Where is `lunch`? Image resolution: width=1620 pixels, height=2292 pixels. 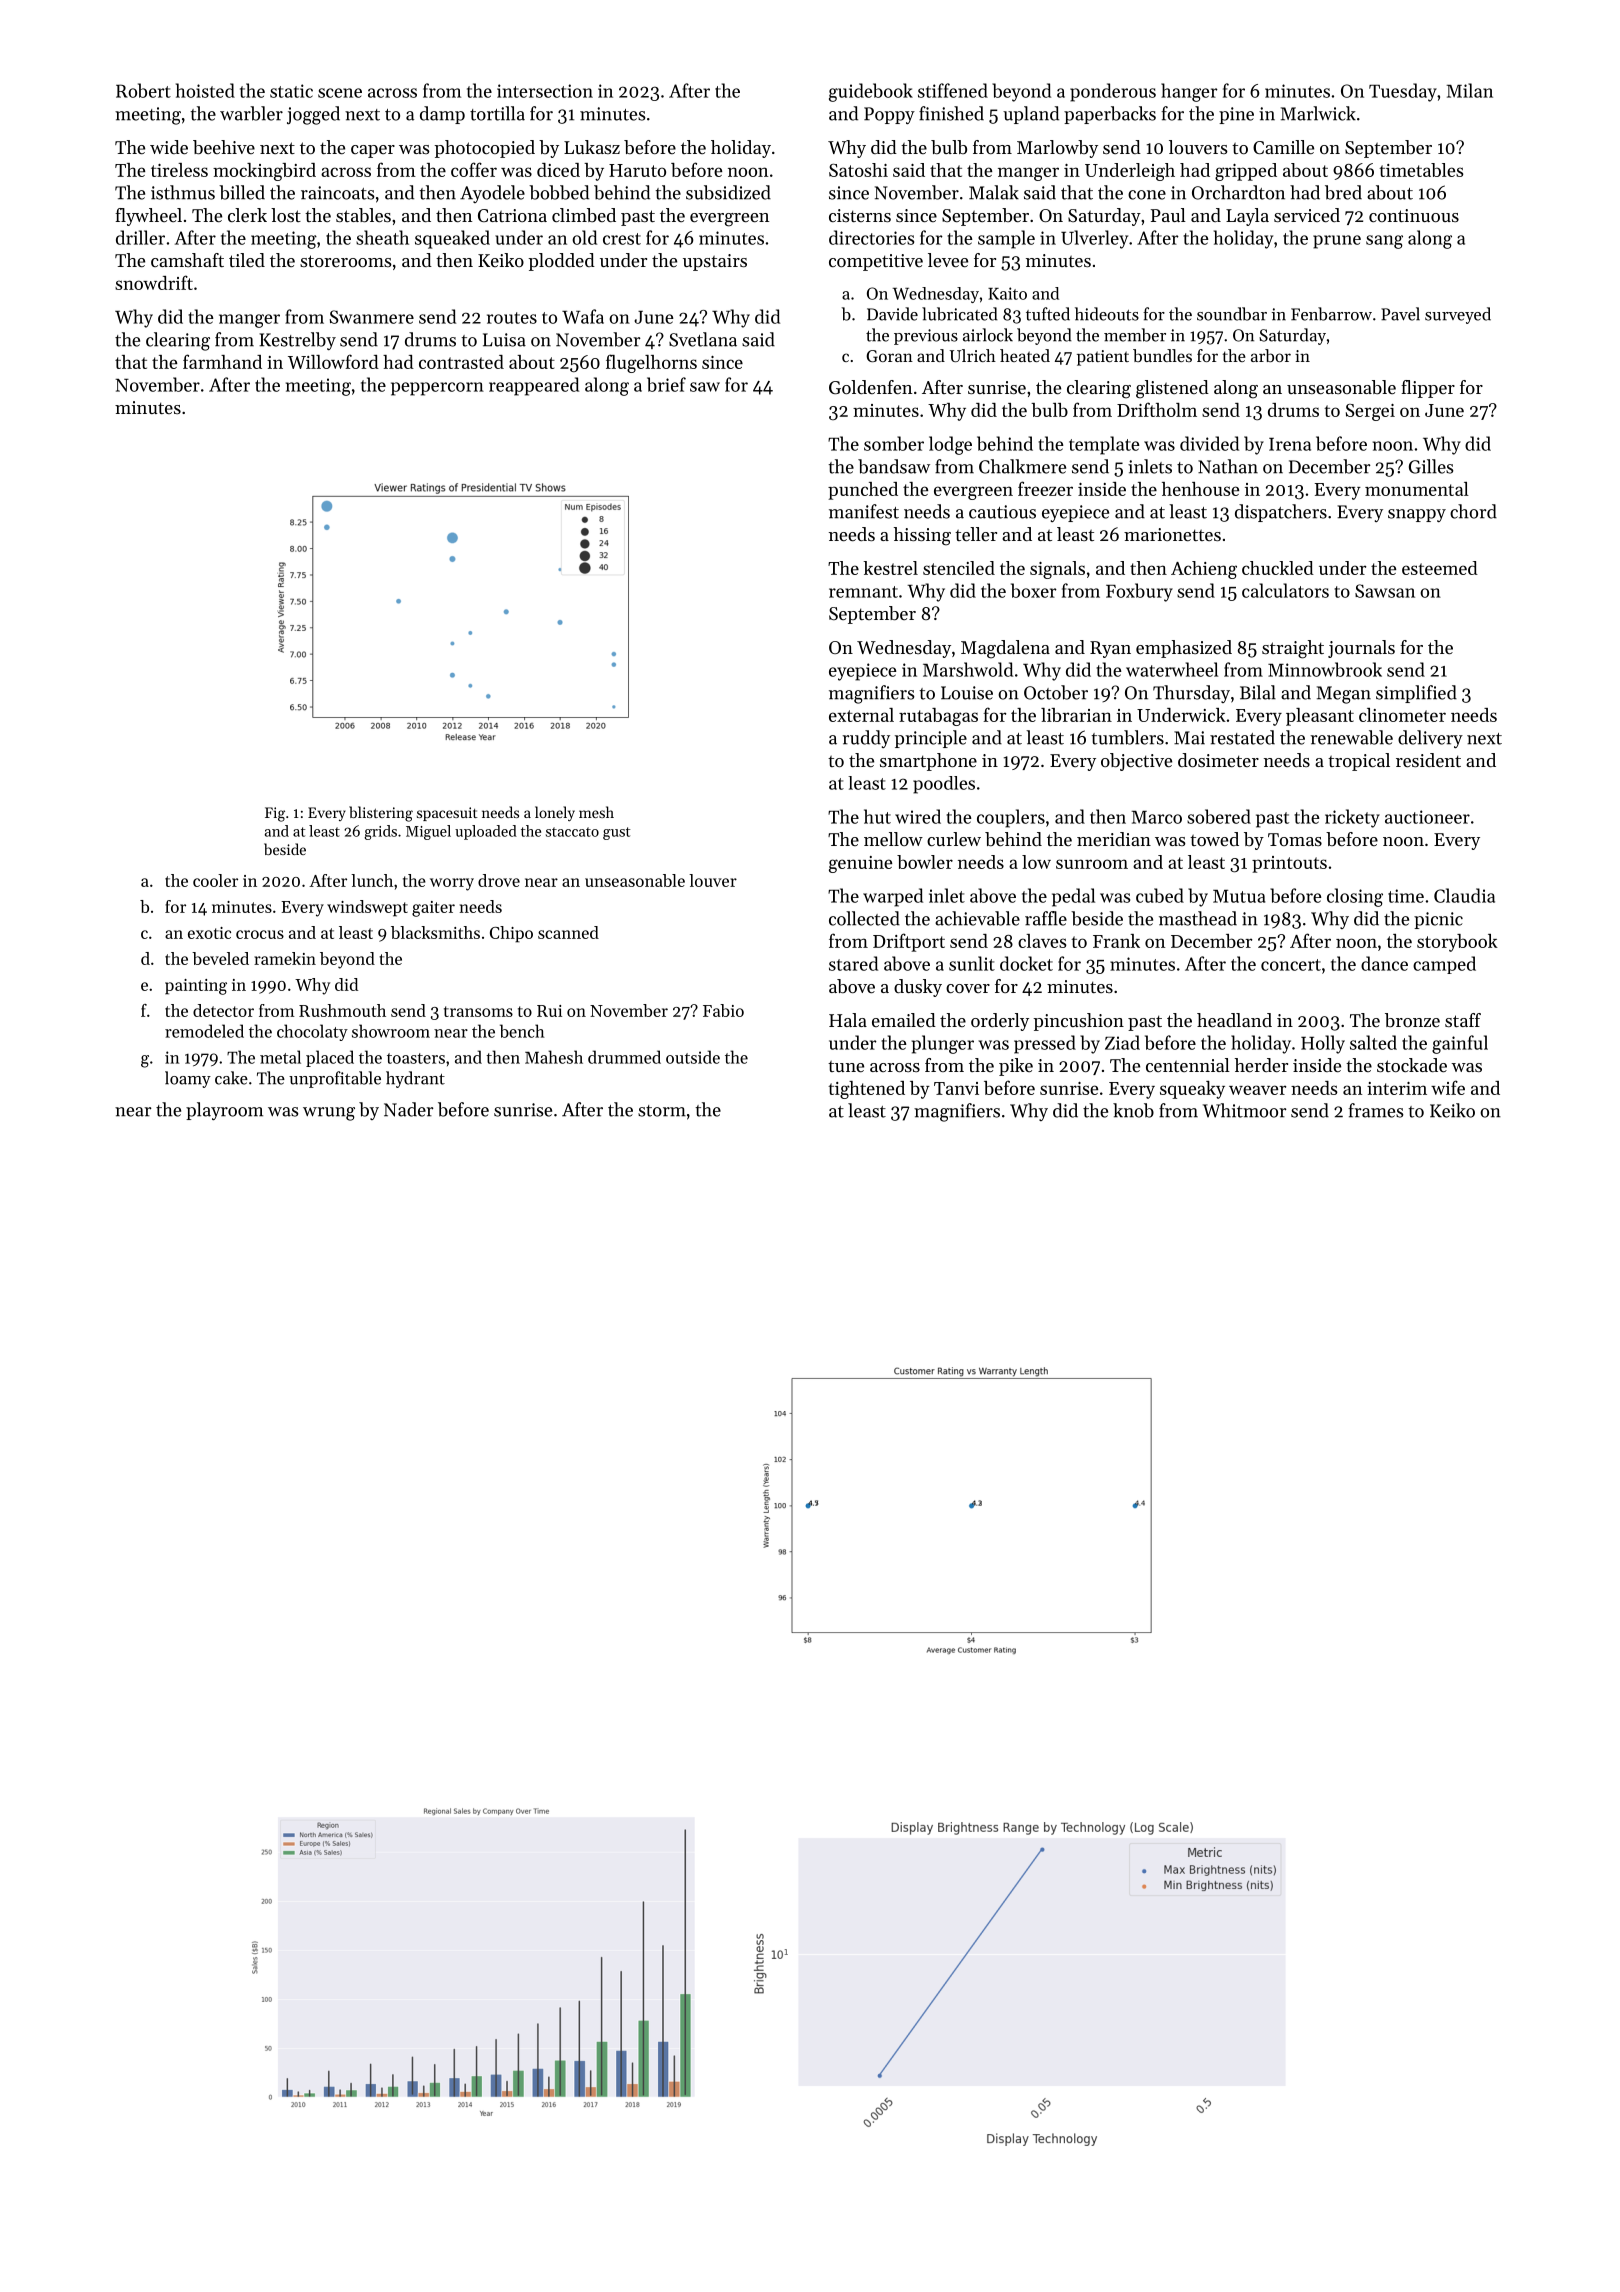
lunch is located at coordinates (372, 880).
